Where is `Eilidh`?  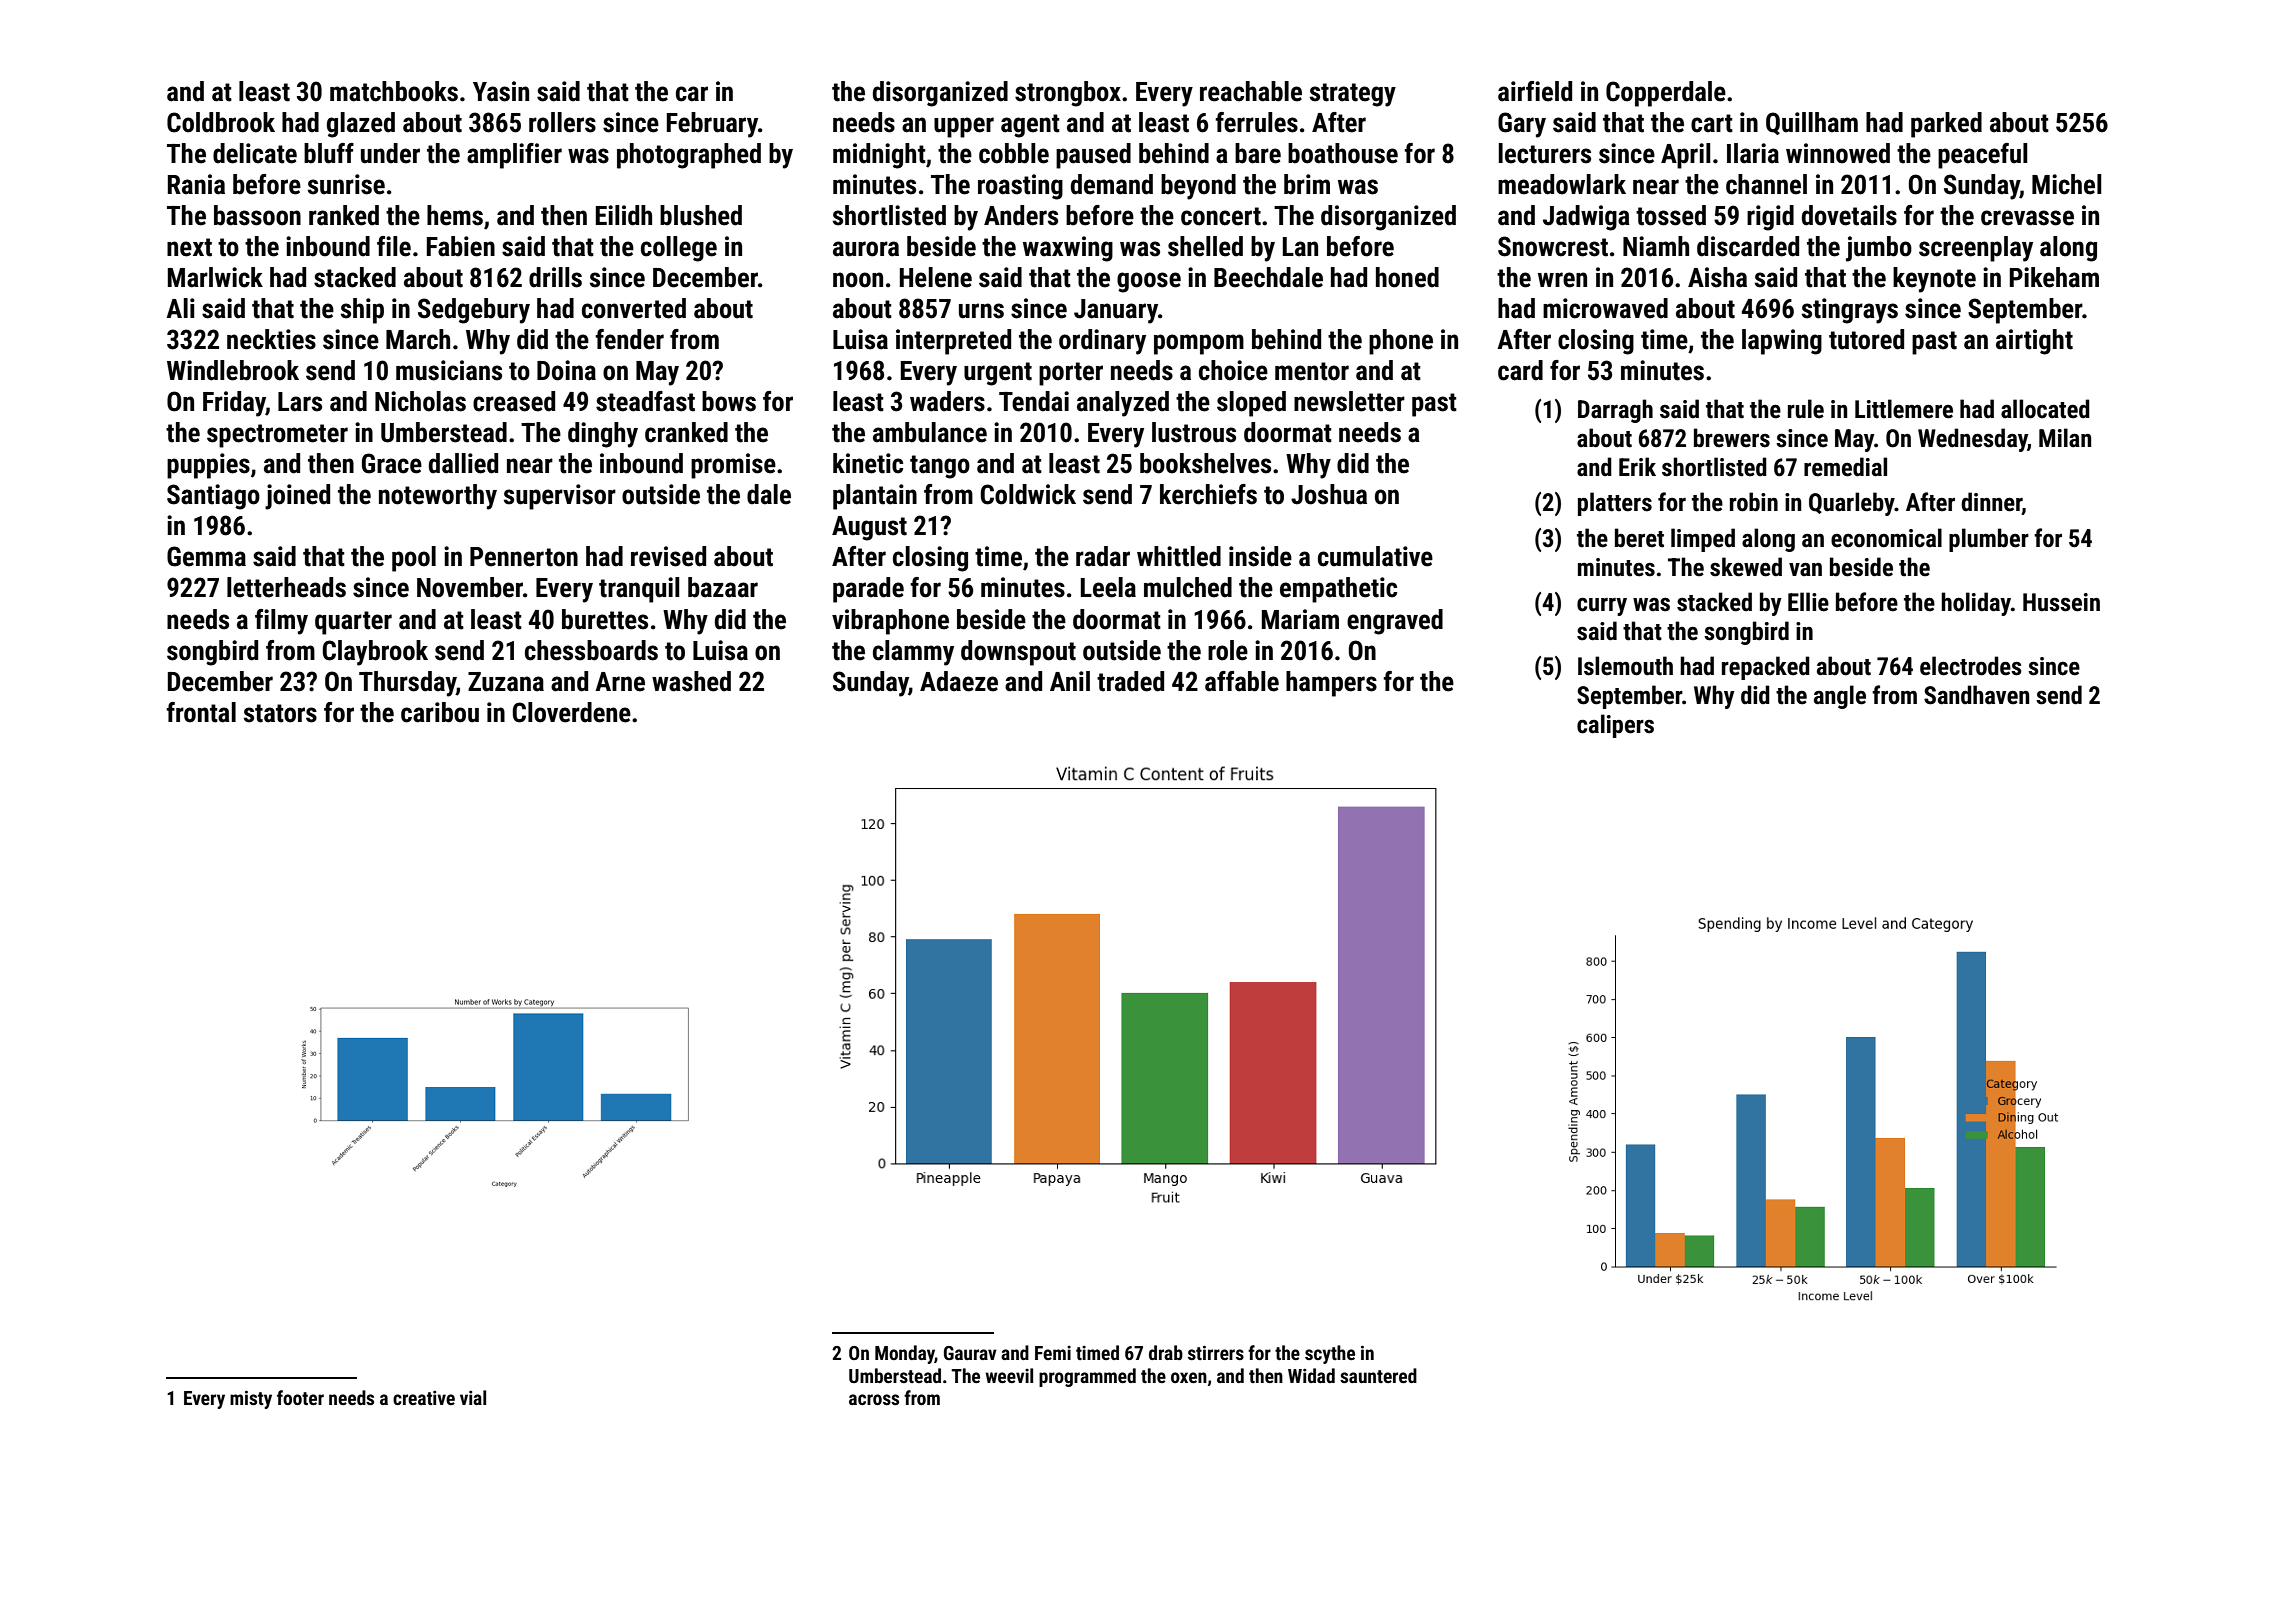 Eilidh is located at coordinates (624, 215).
